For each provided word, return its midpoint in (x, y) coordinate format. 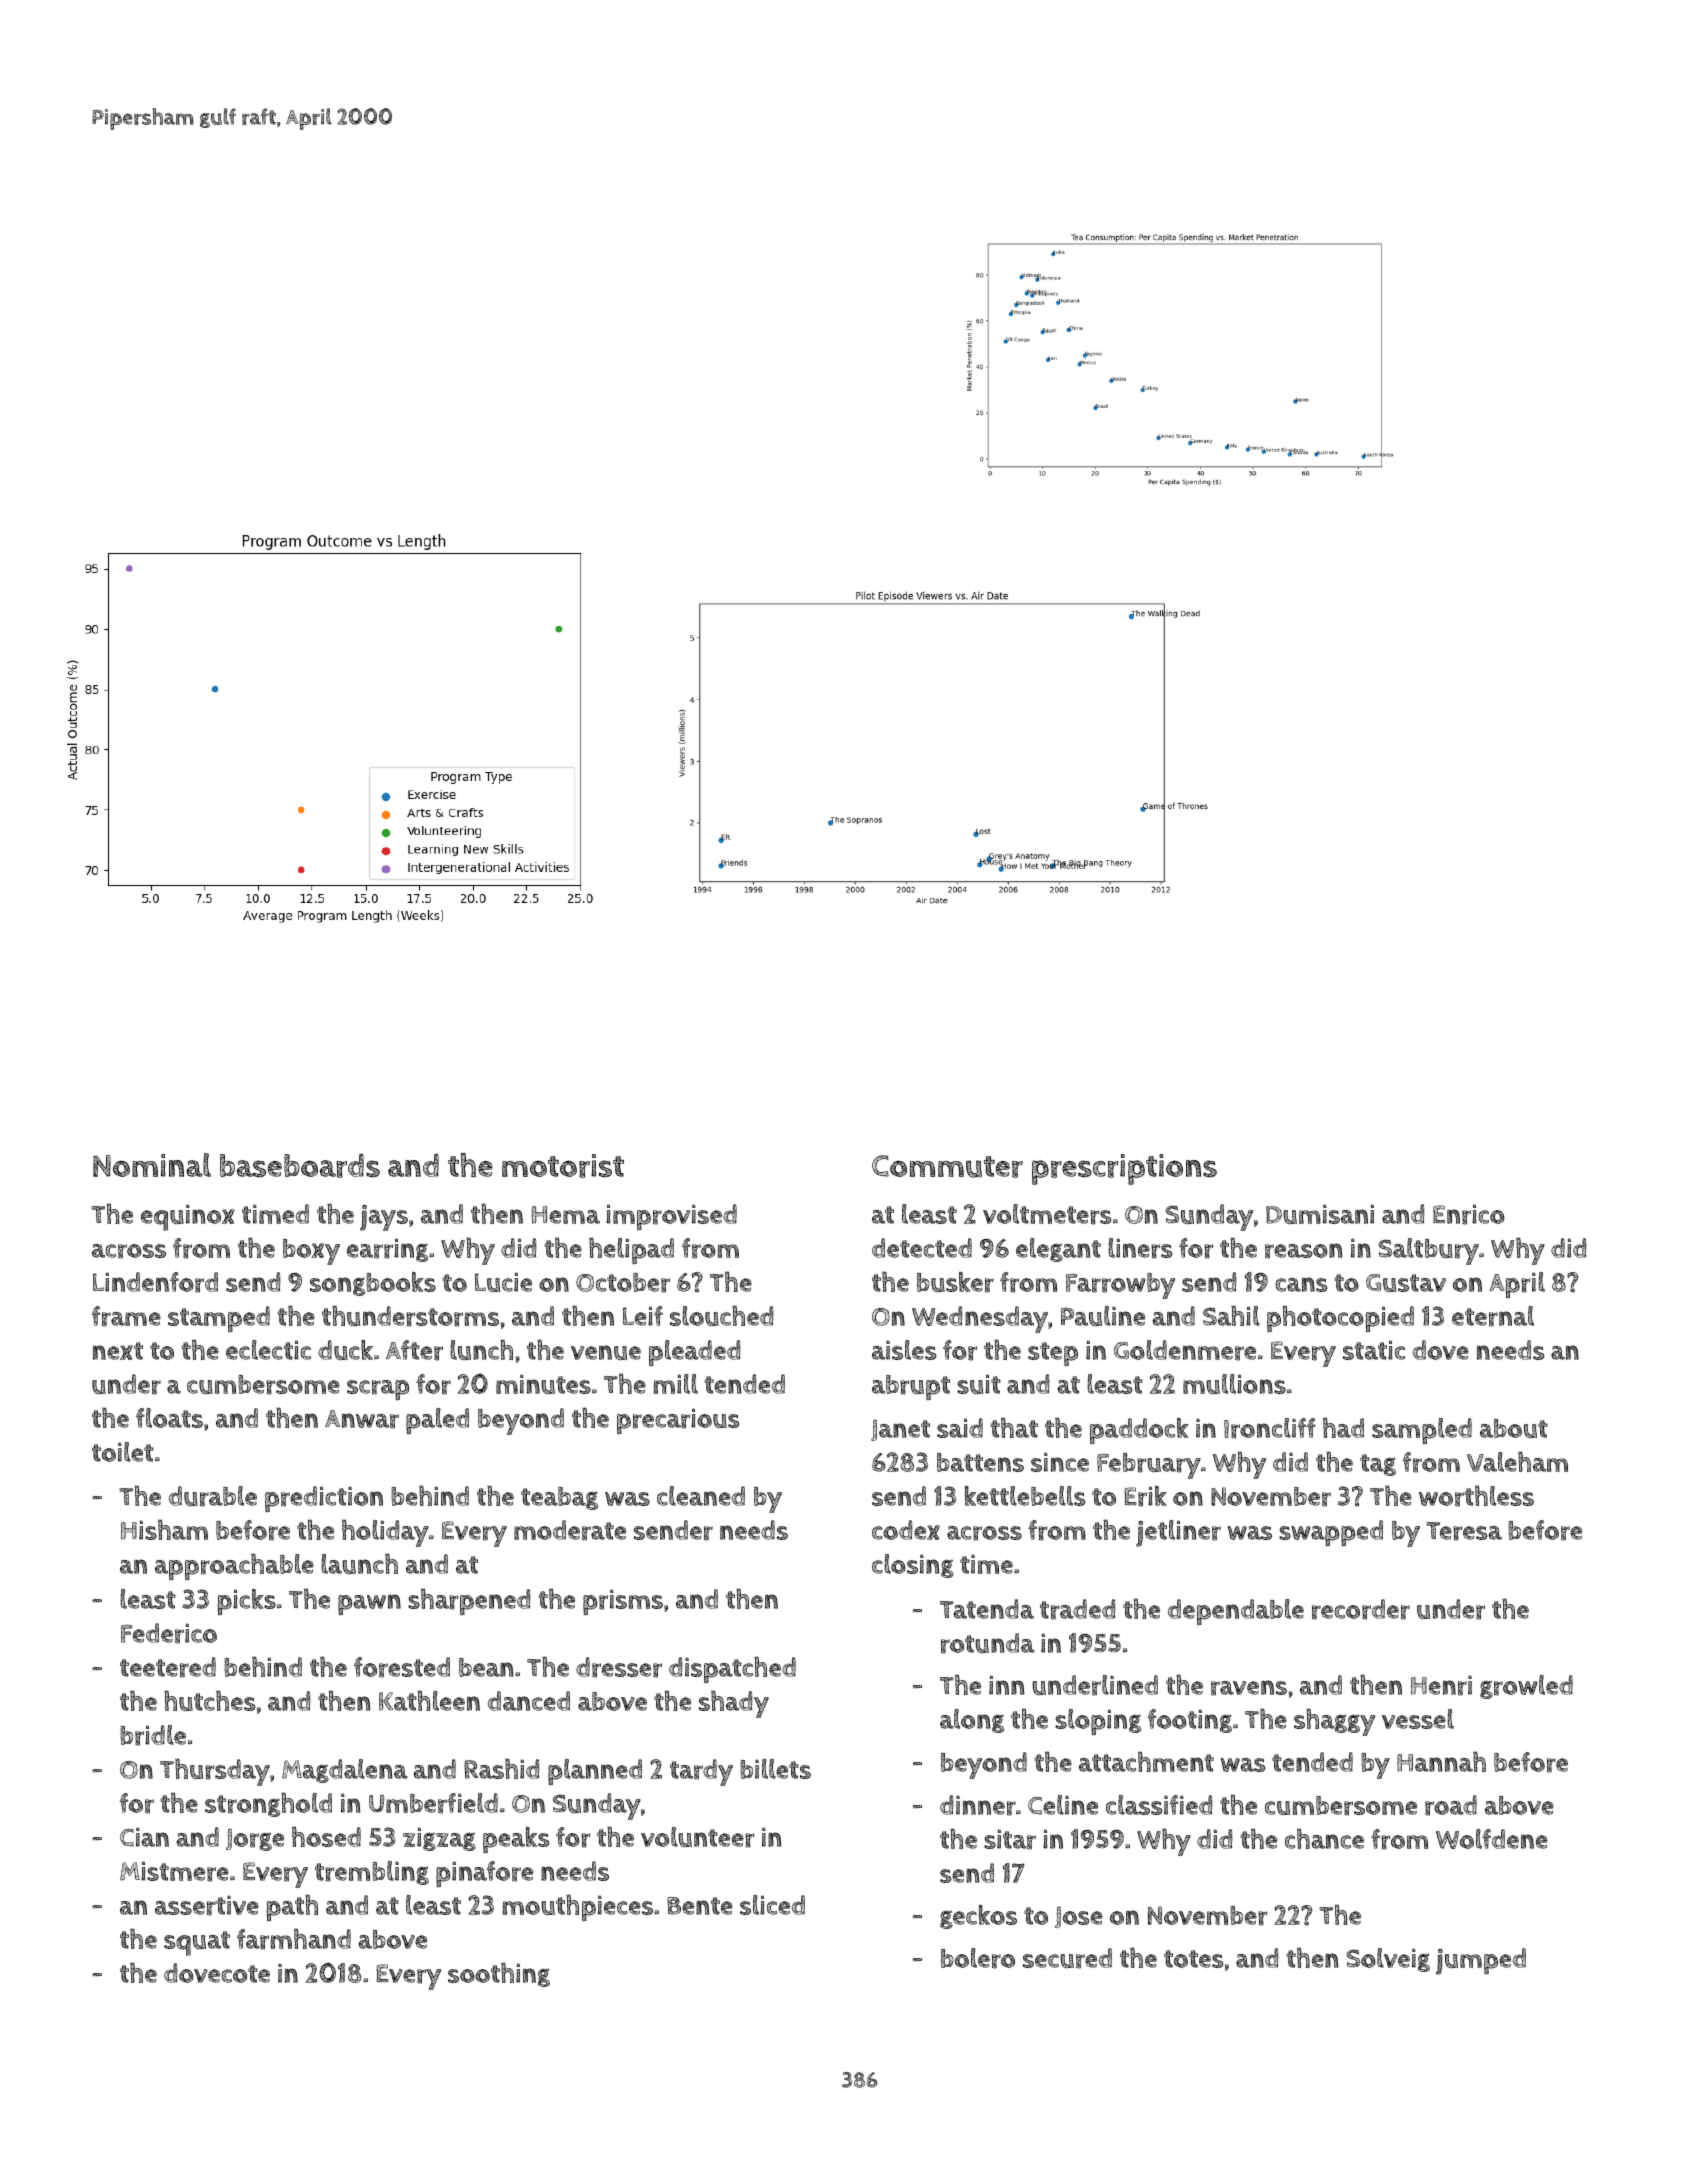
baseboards (300, 1166)
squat (197, 1943)
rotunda (988, 1643)
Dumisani (1320, 1214)
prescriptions (1124, 1169)
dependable (1236, 1612)
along (972, 1721)
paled (437, 1421)
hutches (210, 1700)
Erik (1145, 1496)
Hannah (1441, 1761)
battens (980, 1462)
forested (402, 1667)
